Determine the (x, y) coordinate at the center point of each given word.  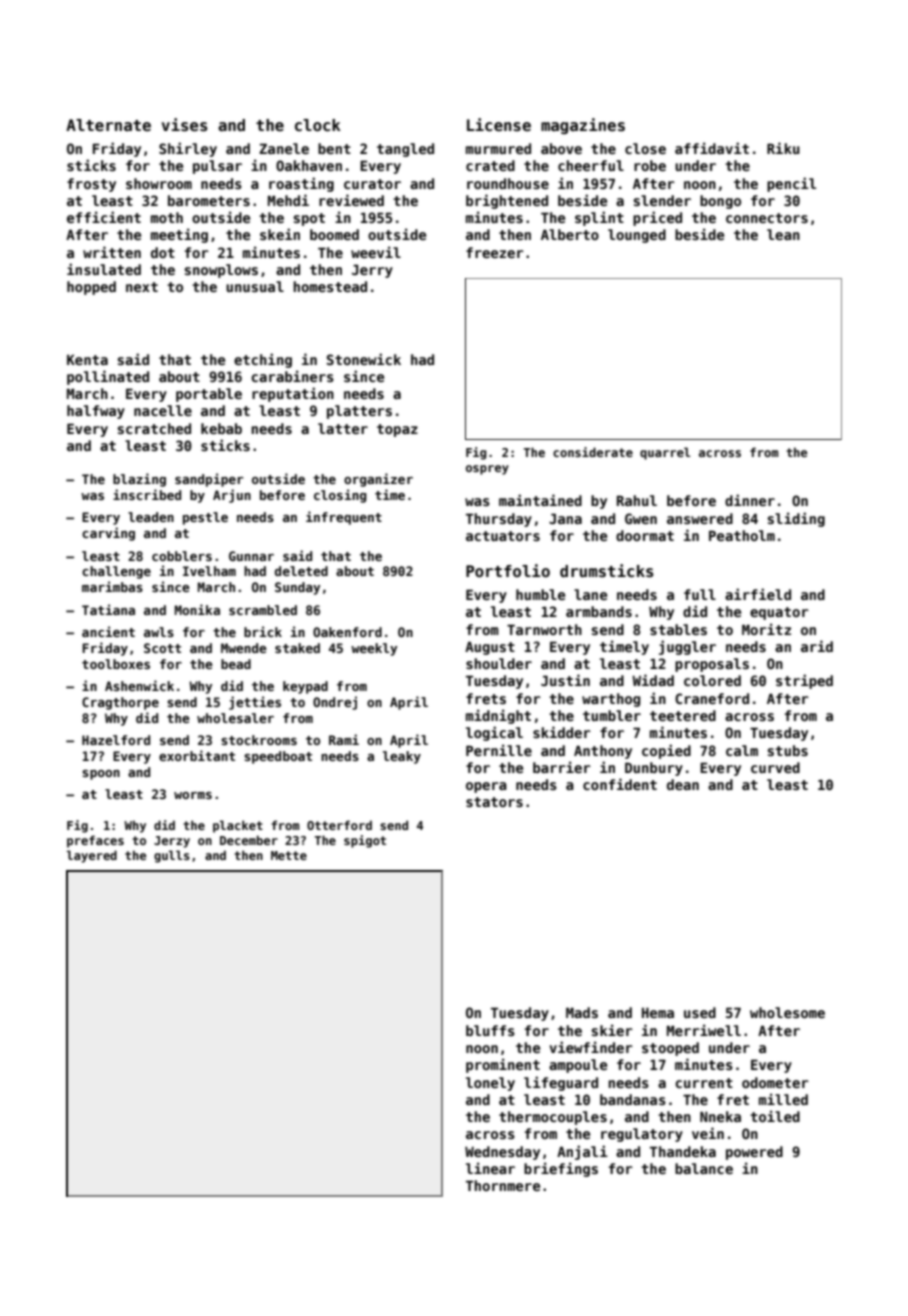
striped (804, 681)
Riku (783, 148)
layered (92, 856)
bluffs (490, 1030)
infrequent (344, 518)
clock (318, 125)
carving (108, 534)
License (499, 125)
